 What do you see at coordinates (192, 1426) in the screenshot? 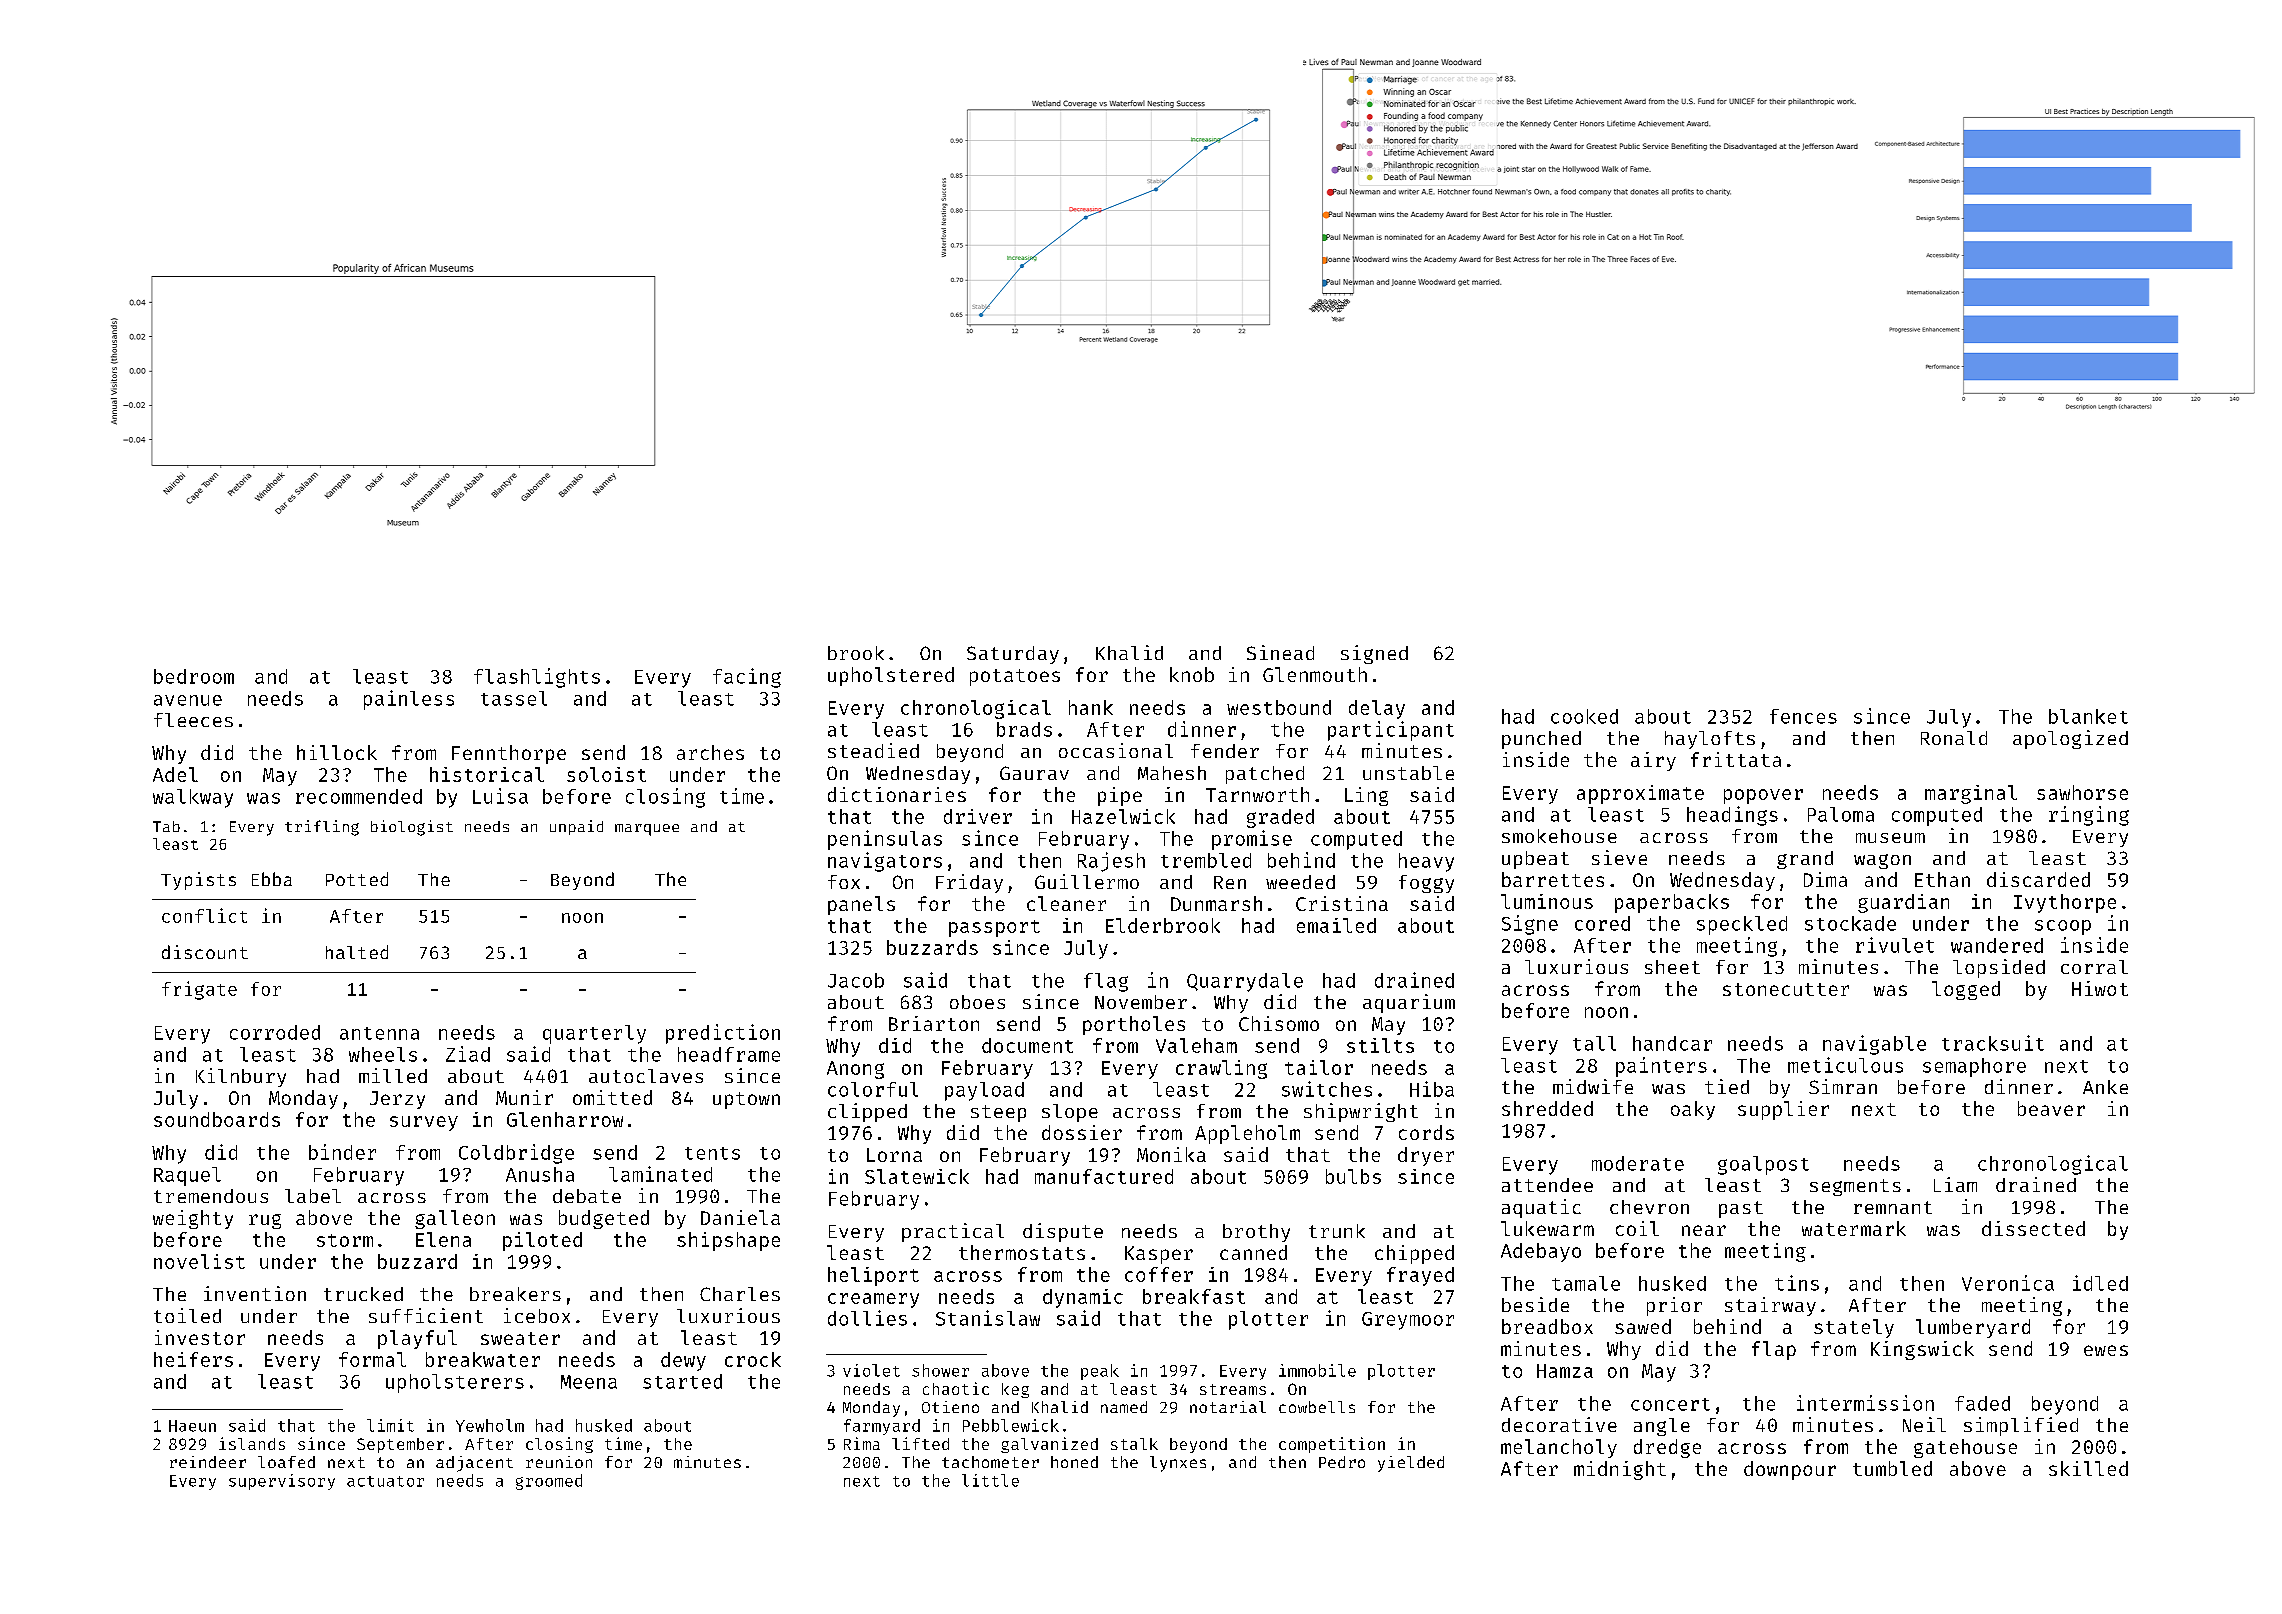
I see `Haeun` at bounding box center [192, 1426].
